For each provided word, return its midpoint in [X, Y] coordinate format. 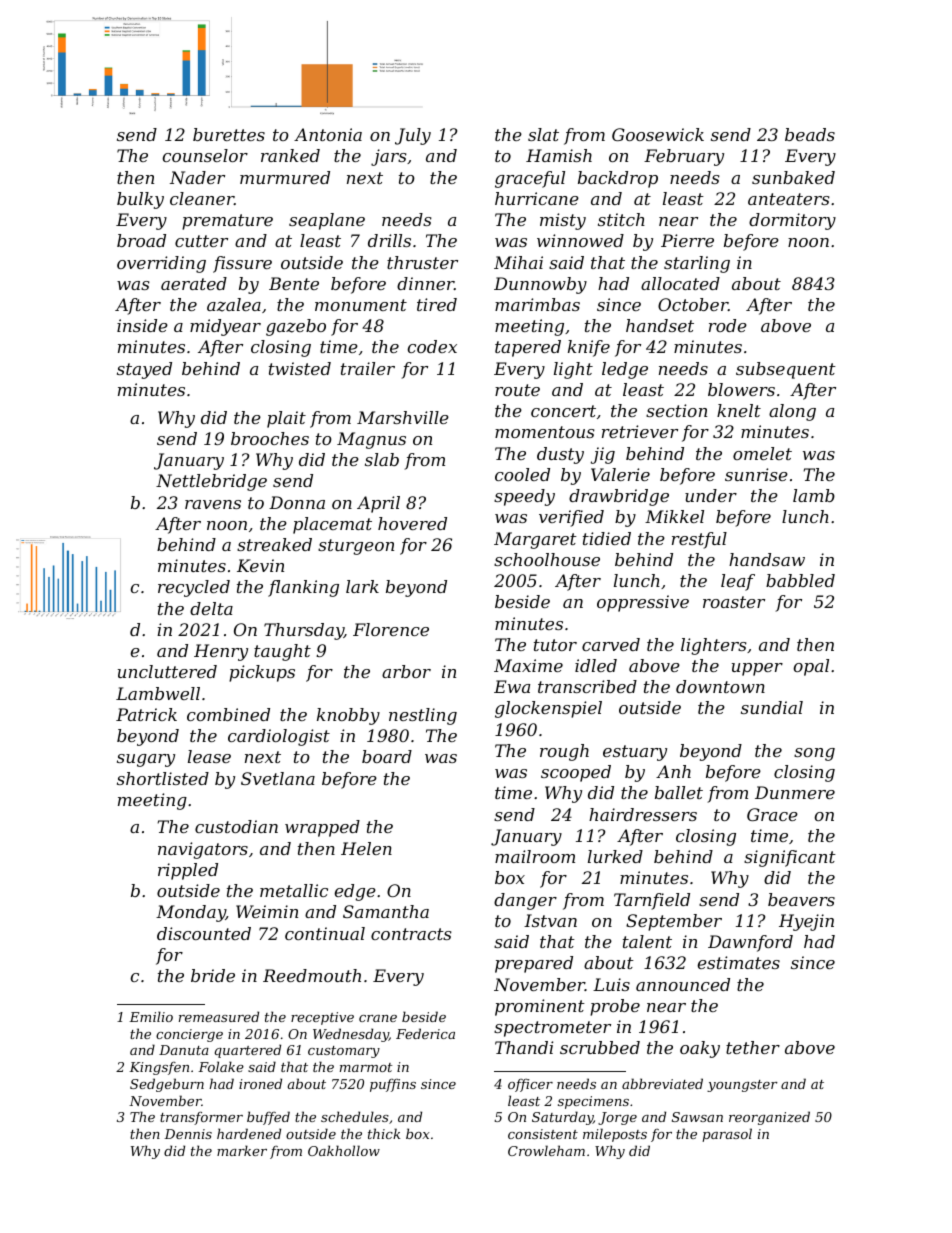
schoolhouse [547, 559]
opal [811, 667]
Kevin [260, 565]
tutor [555, 645]
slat [543, 134]
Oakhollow [344, 1150]
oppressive [643, 603]
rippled [188, 871]
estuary [635, 753]
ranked [290, 155]
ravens [213, 504]
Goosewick [658, 134]
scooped [576, 773]
